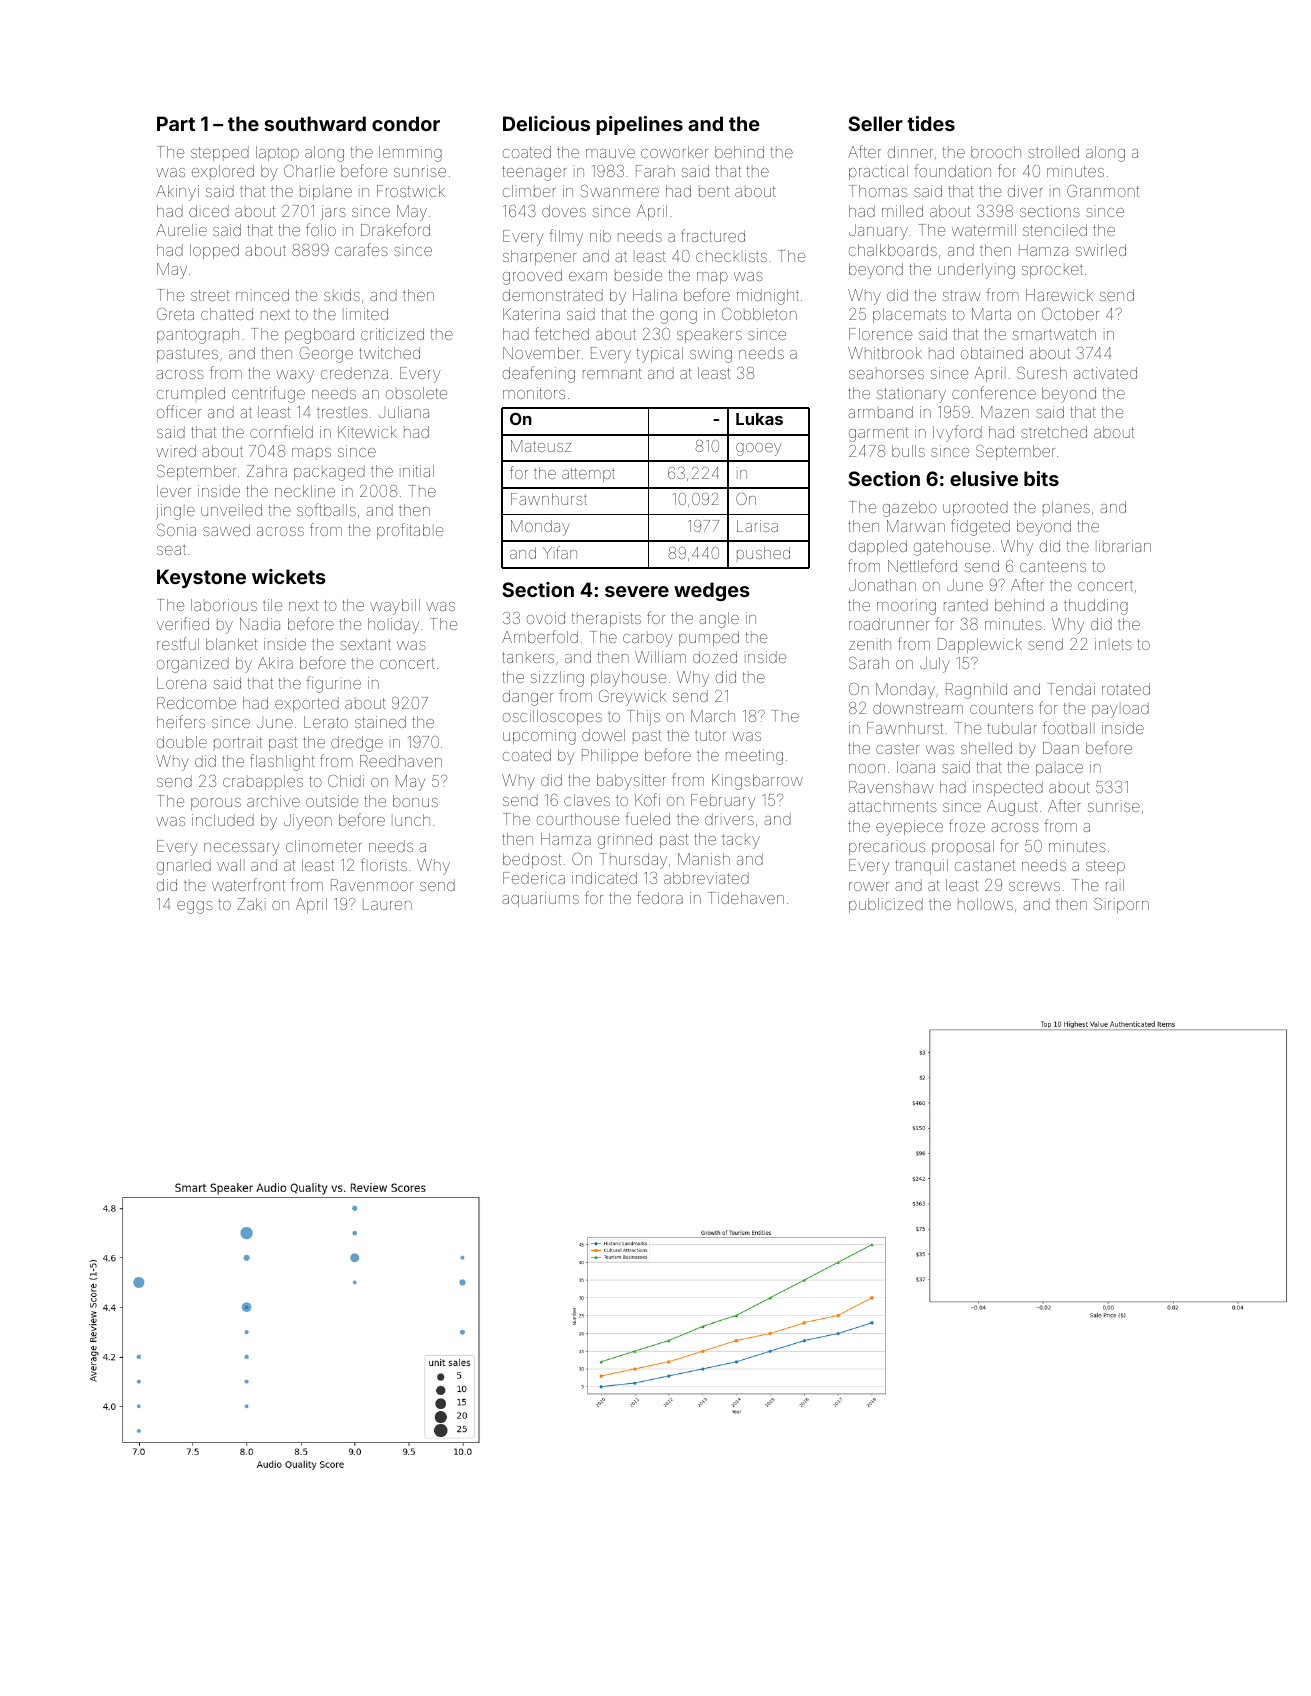 The width and height of the image is (1311, 1696). What do you see at coordinates (612, 373) in the image?
I see `remnant` at bounding box center [612, 373].
